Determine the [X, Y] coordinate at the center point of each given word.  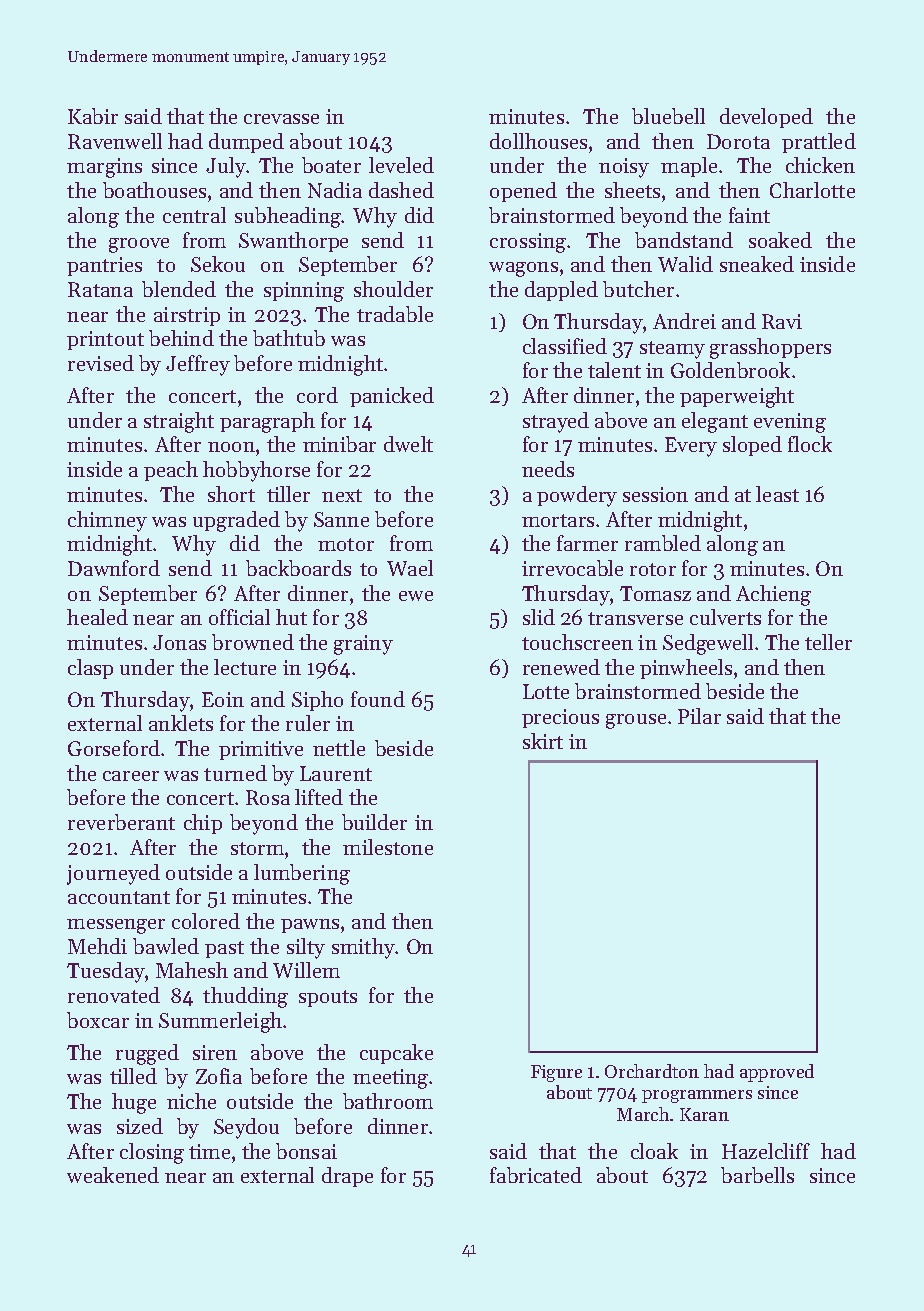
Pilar [699, 716]
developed [766, 118]
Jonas [179, 642]
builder [374, 822]
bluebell [668, 116]
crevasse [281, 119]
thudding [245, 997]
